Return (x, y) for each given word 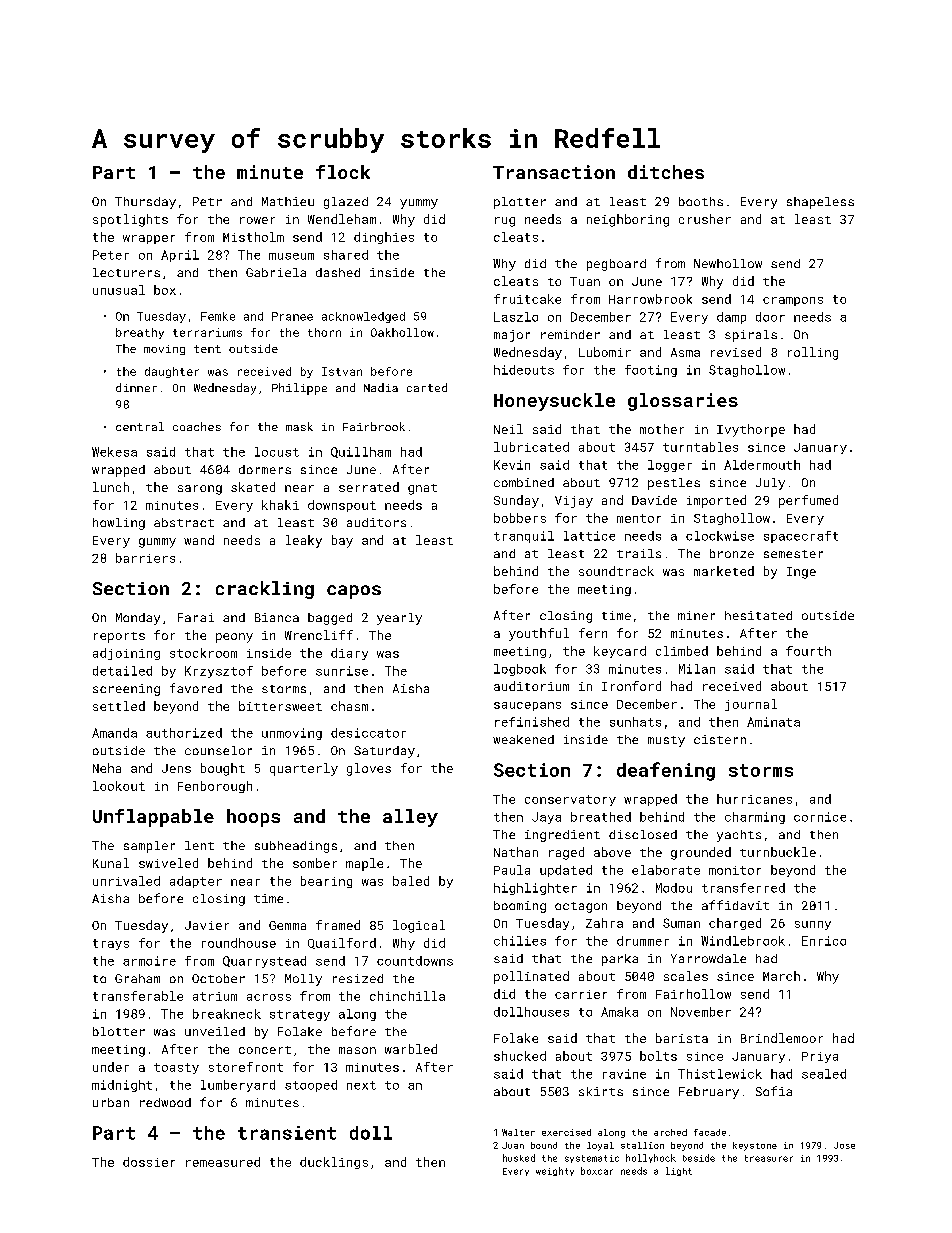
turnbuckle (778, 852)
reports (119, 637)
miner (696, 615)
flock (343, 172)
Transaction (554, 172)
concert (265, 1050)
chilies (520, 941)
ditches (666, 172)
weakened (523, 739)
